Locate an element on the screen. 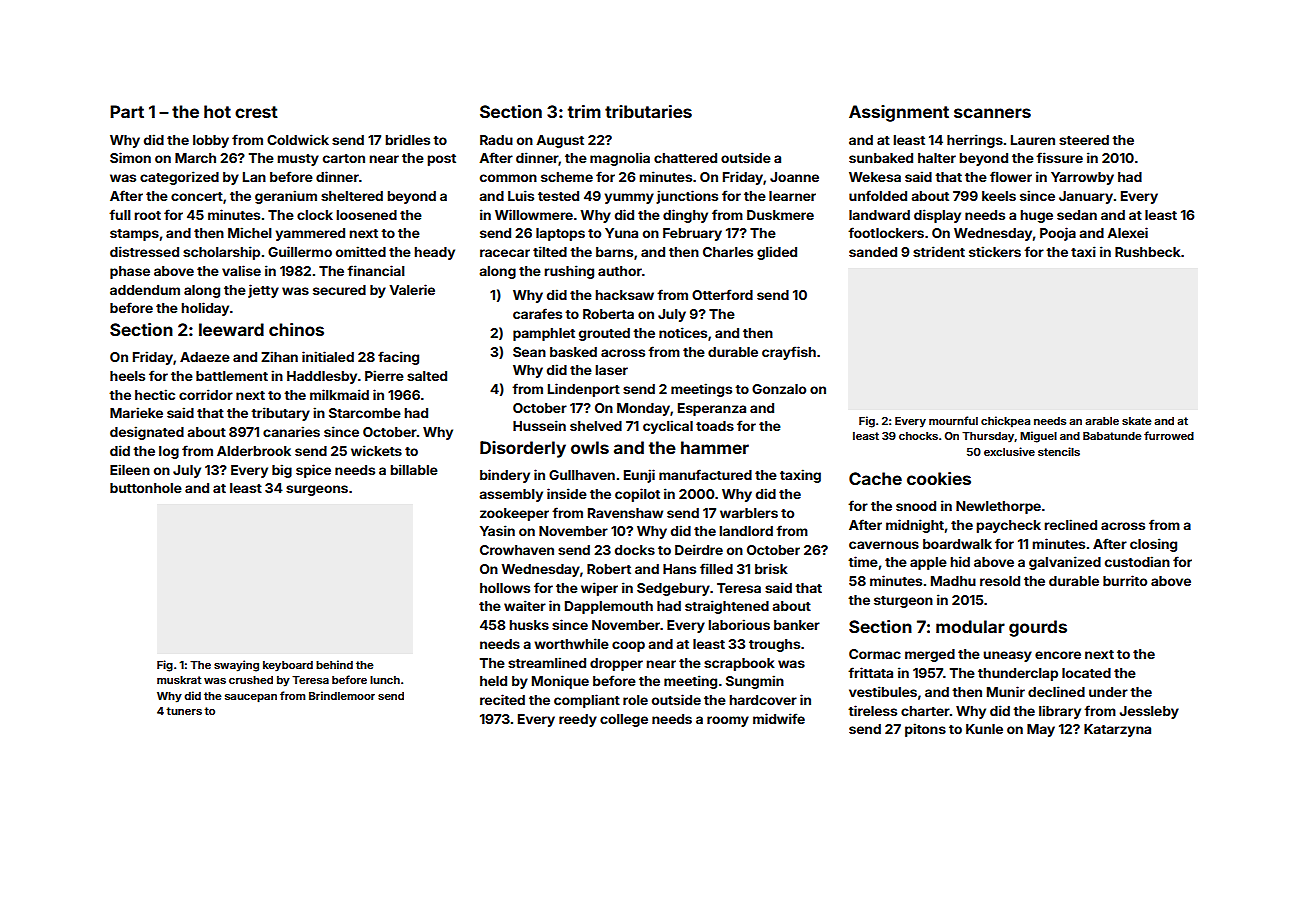 This screenshot has width=1308, height=924. Miguel is located at coordinates (1038, 437).
